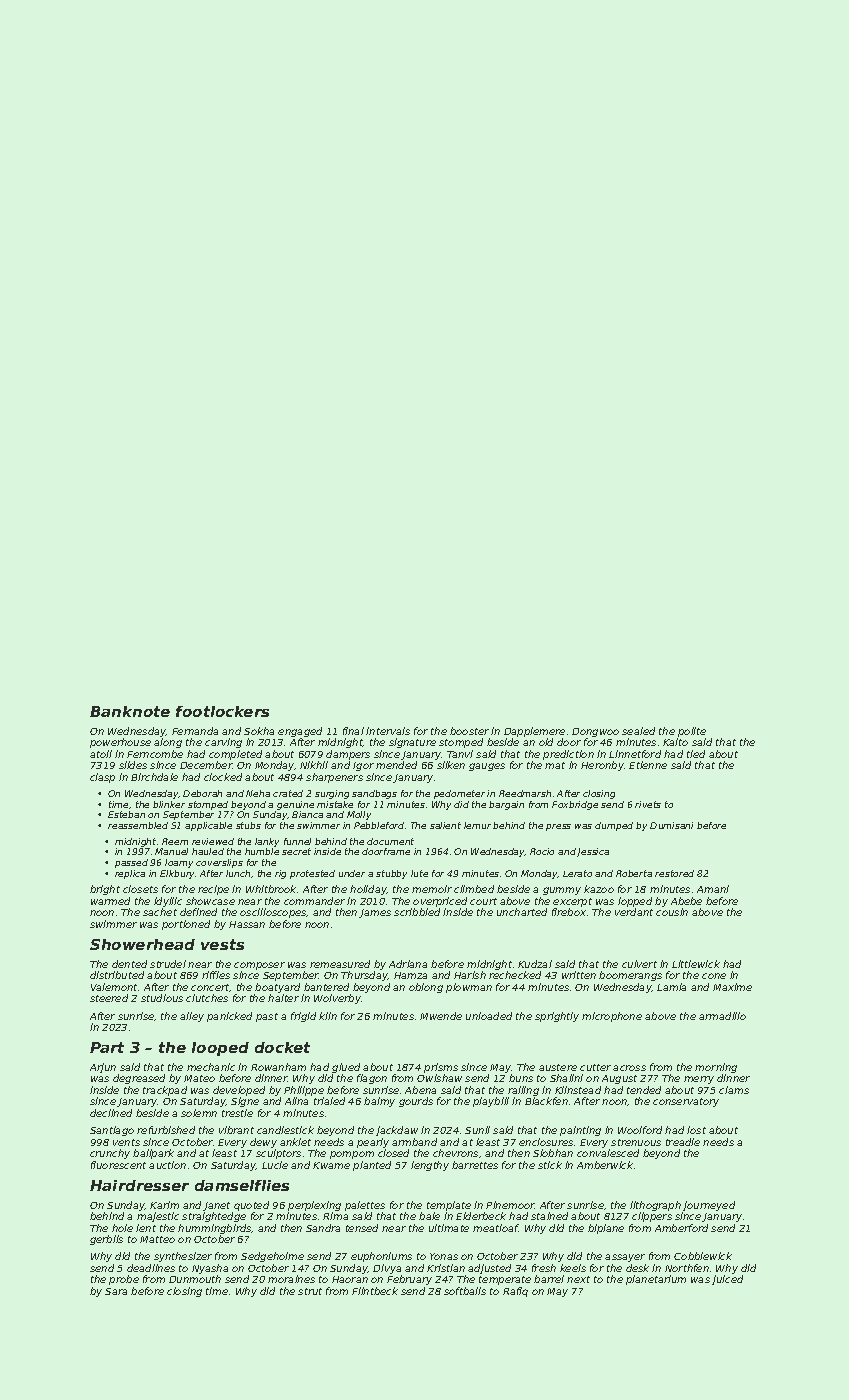  Describe the element at coordinates (558, 827) in the page. I see `press` at that location.
